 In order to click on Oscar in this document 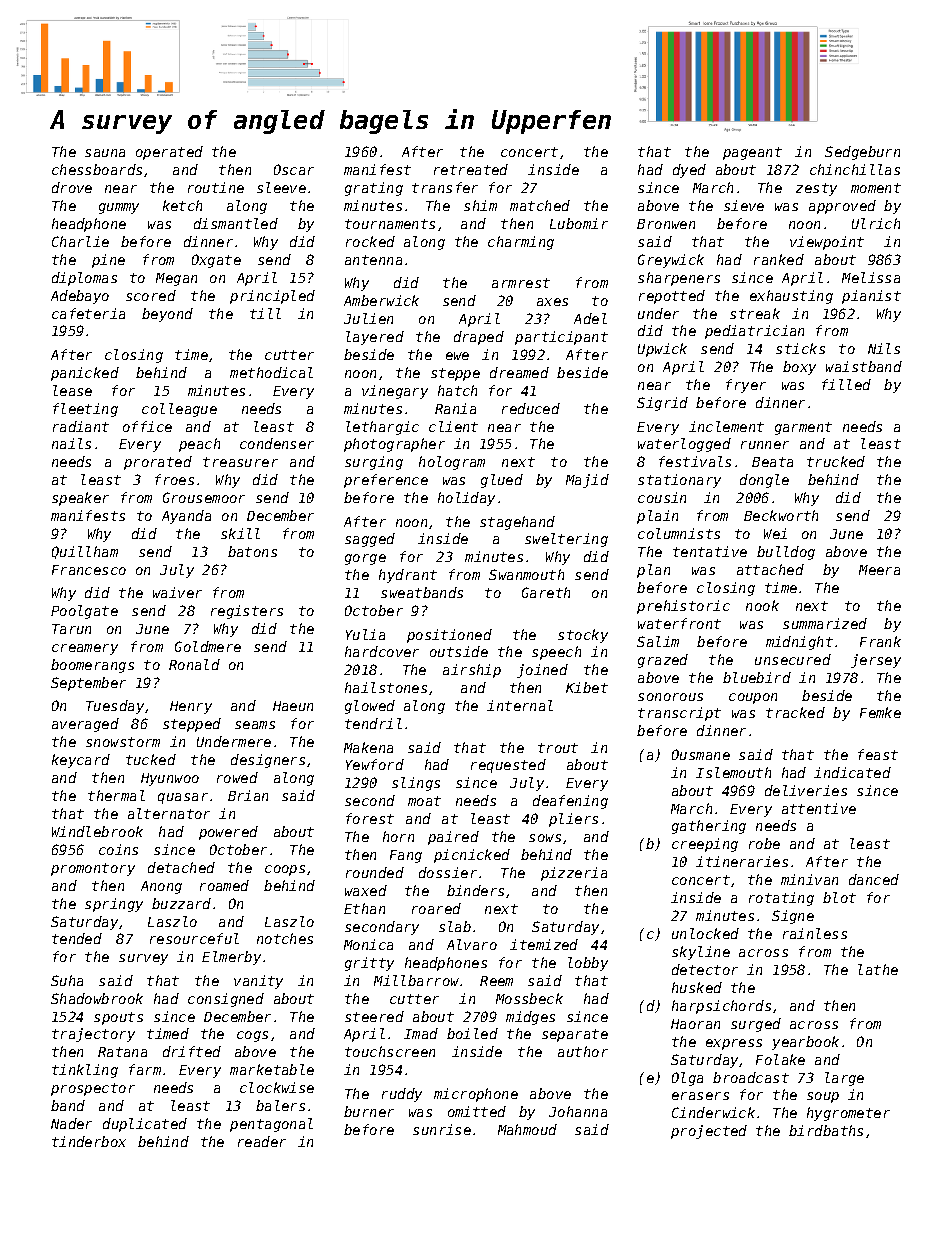, I will do `click(294, 169)`.
